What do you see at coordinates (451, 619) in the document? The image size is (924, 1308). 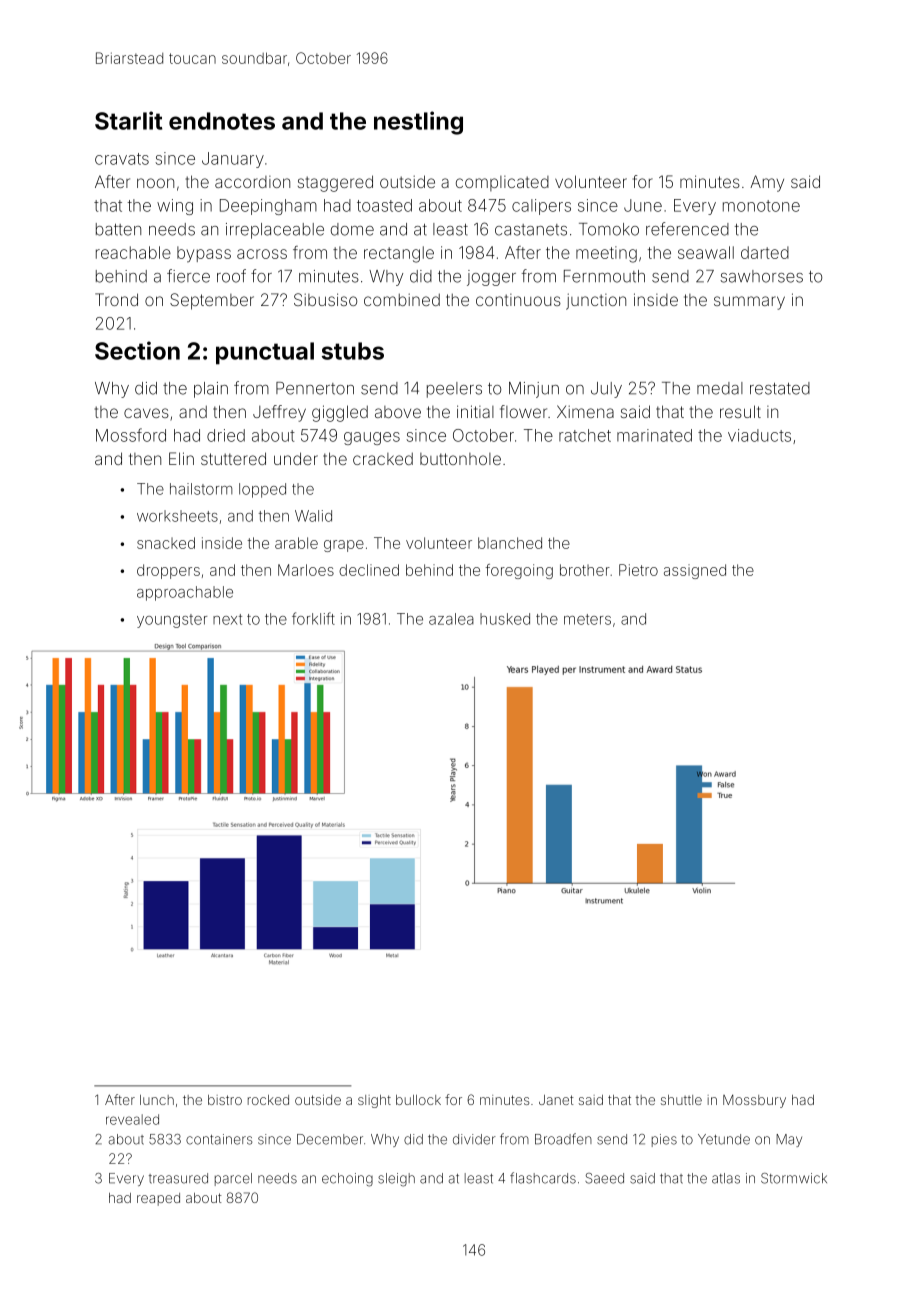 I see `azalea` at bounding box center [451, 619].
